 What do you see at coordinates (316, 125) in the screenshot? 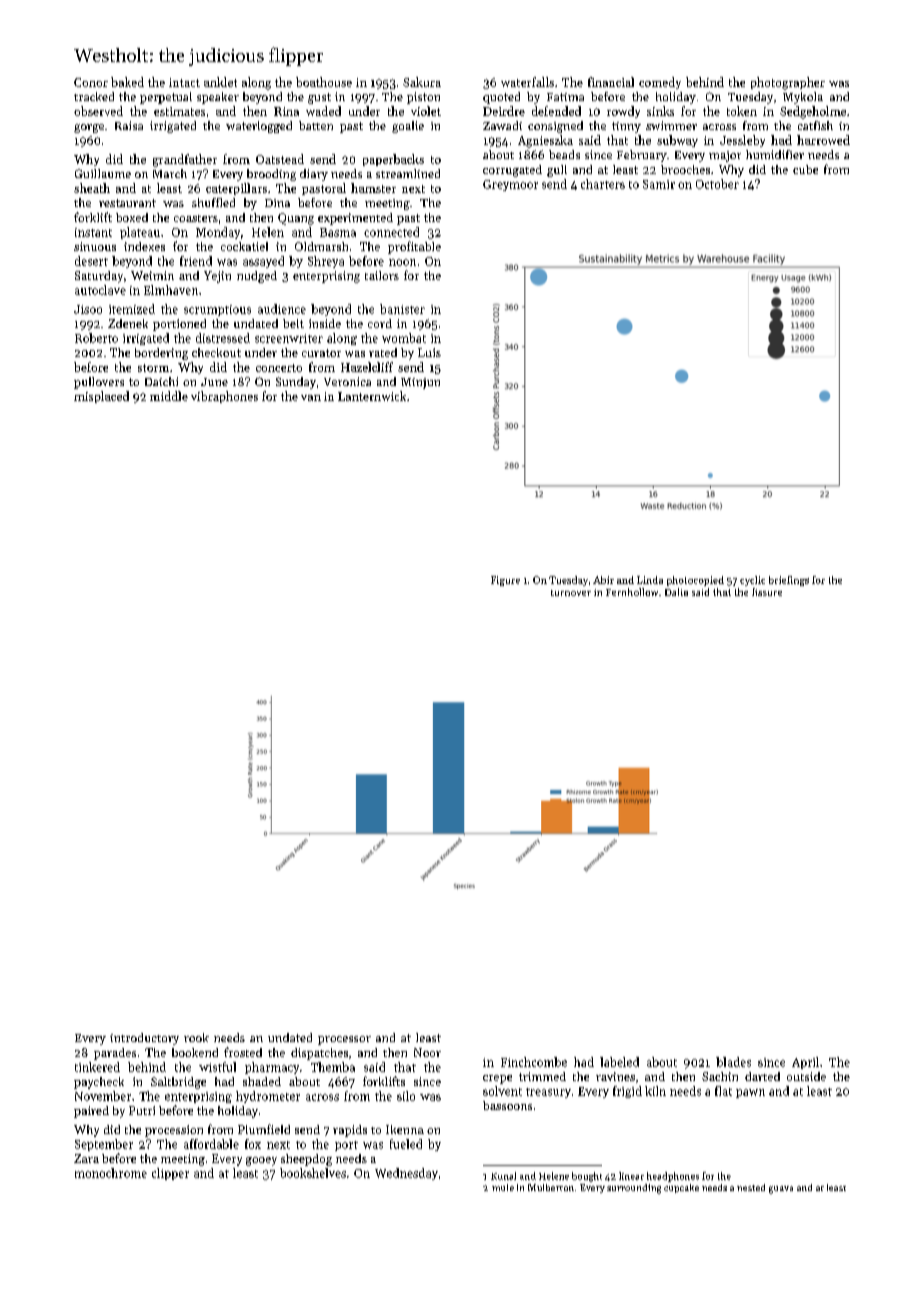
I see `batten` at bounding box center [316, 125].
